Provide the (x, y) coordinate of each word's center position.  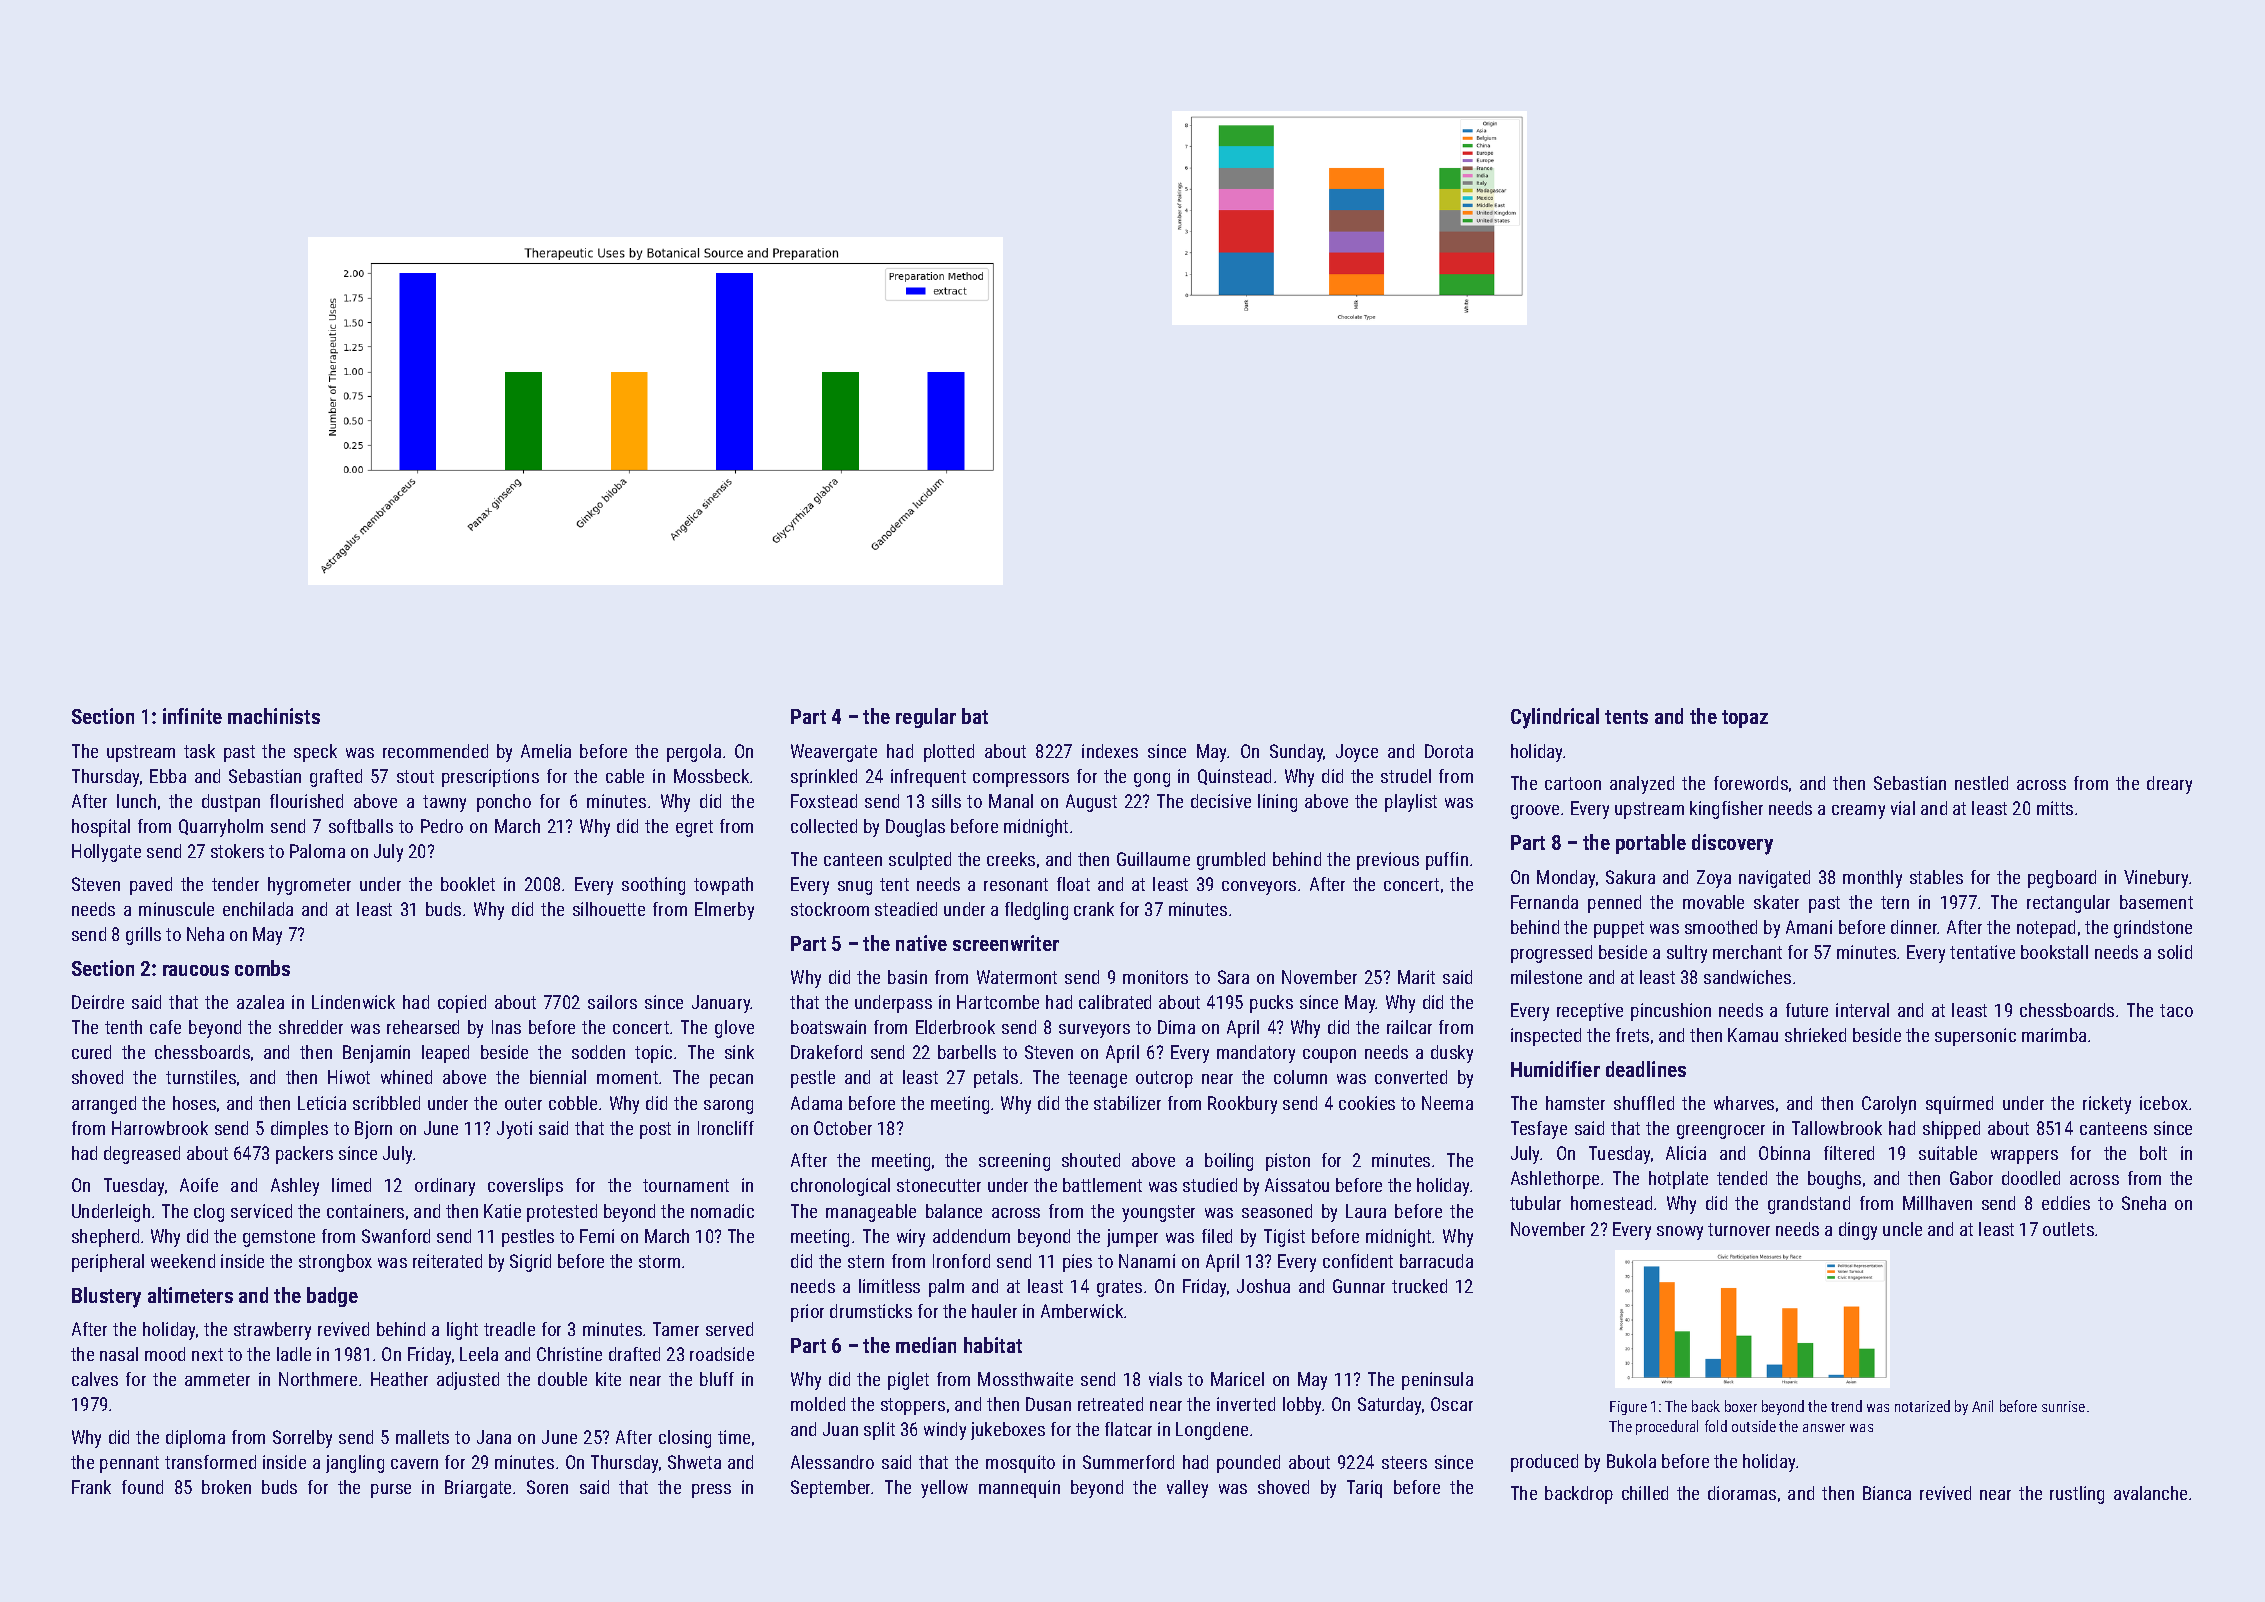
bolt (2153, 1153)
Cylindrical (1555, 718)
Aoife (199, 1185)
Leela (479, 1354)
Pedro (442, 826)
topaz (1745, 719)
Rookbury (1242, 1105)
